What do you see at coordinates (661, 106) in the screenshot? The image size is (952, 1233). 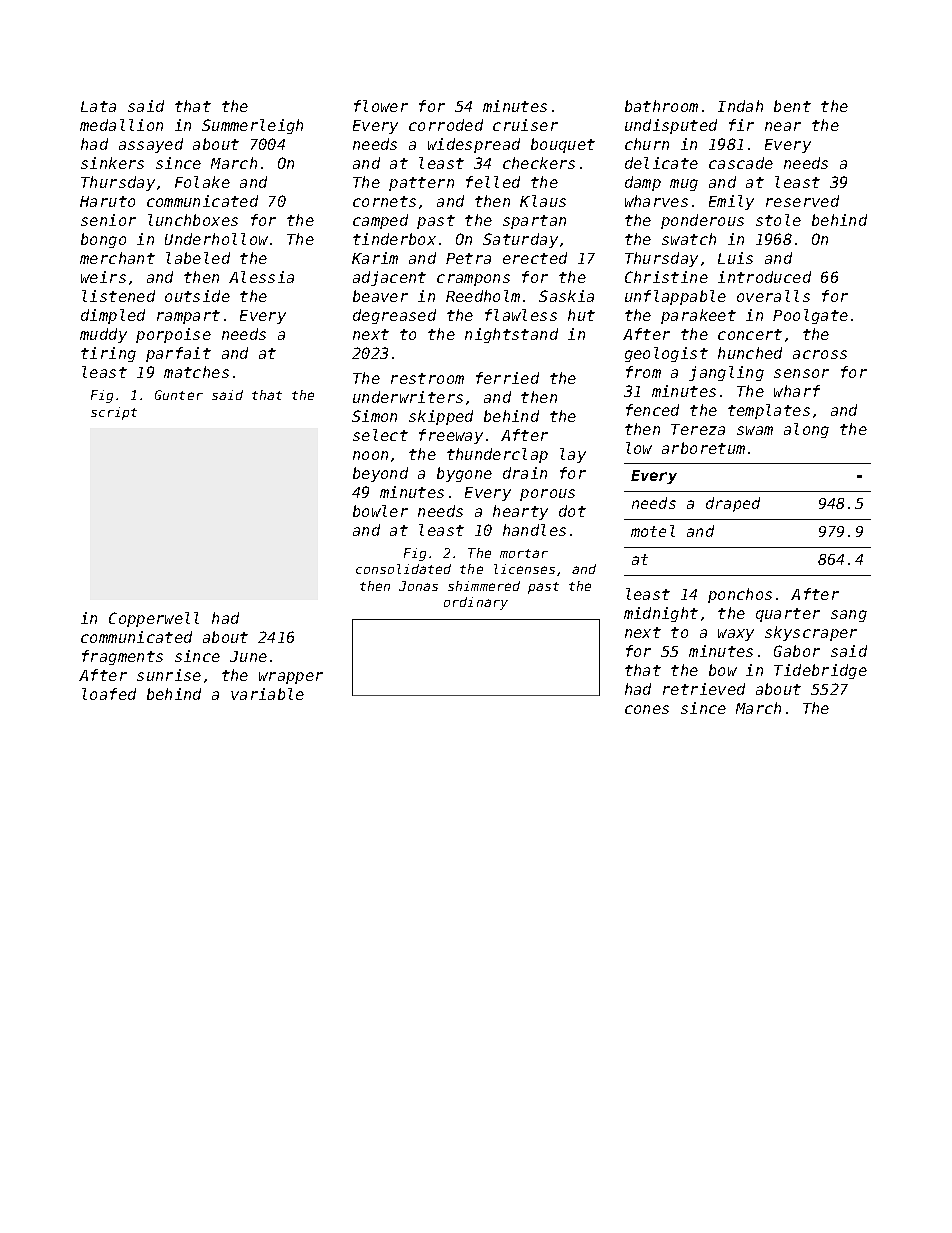 I see `bathroom` at bounding box center [661, 106].
